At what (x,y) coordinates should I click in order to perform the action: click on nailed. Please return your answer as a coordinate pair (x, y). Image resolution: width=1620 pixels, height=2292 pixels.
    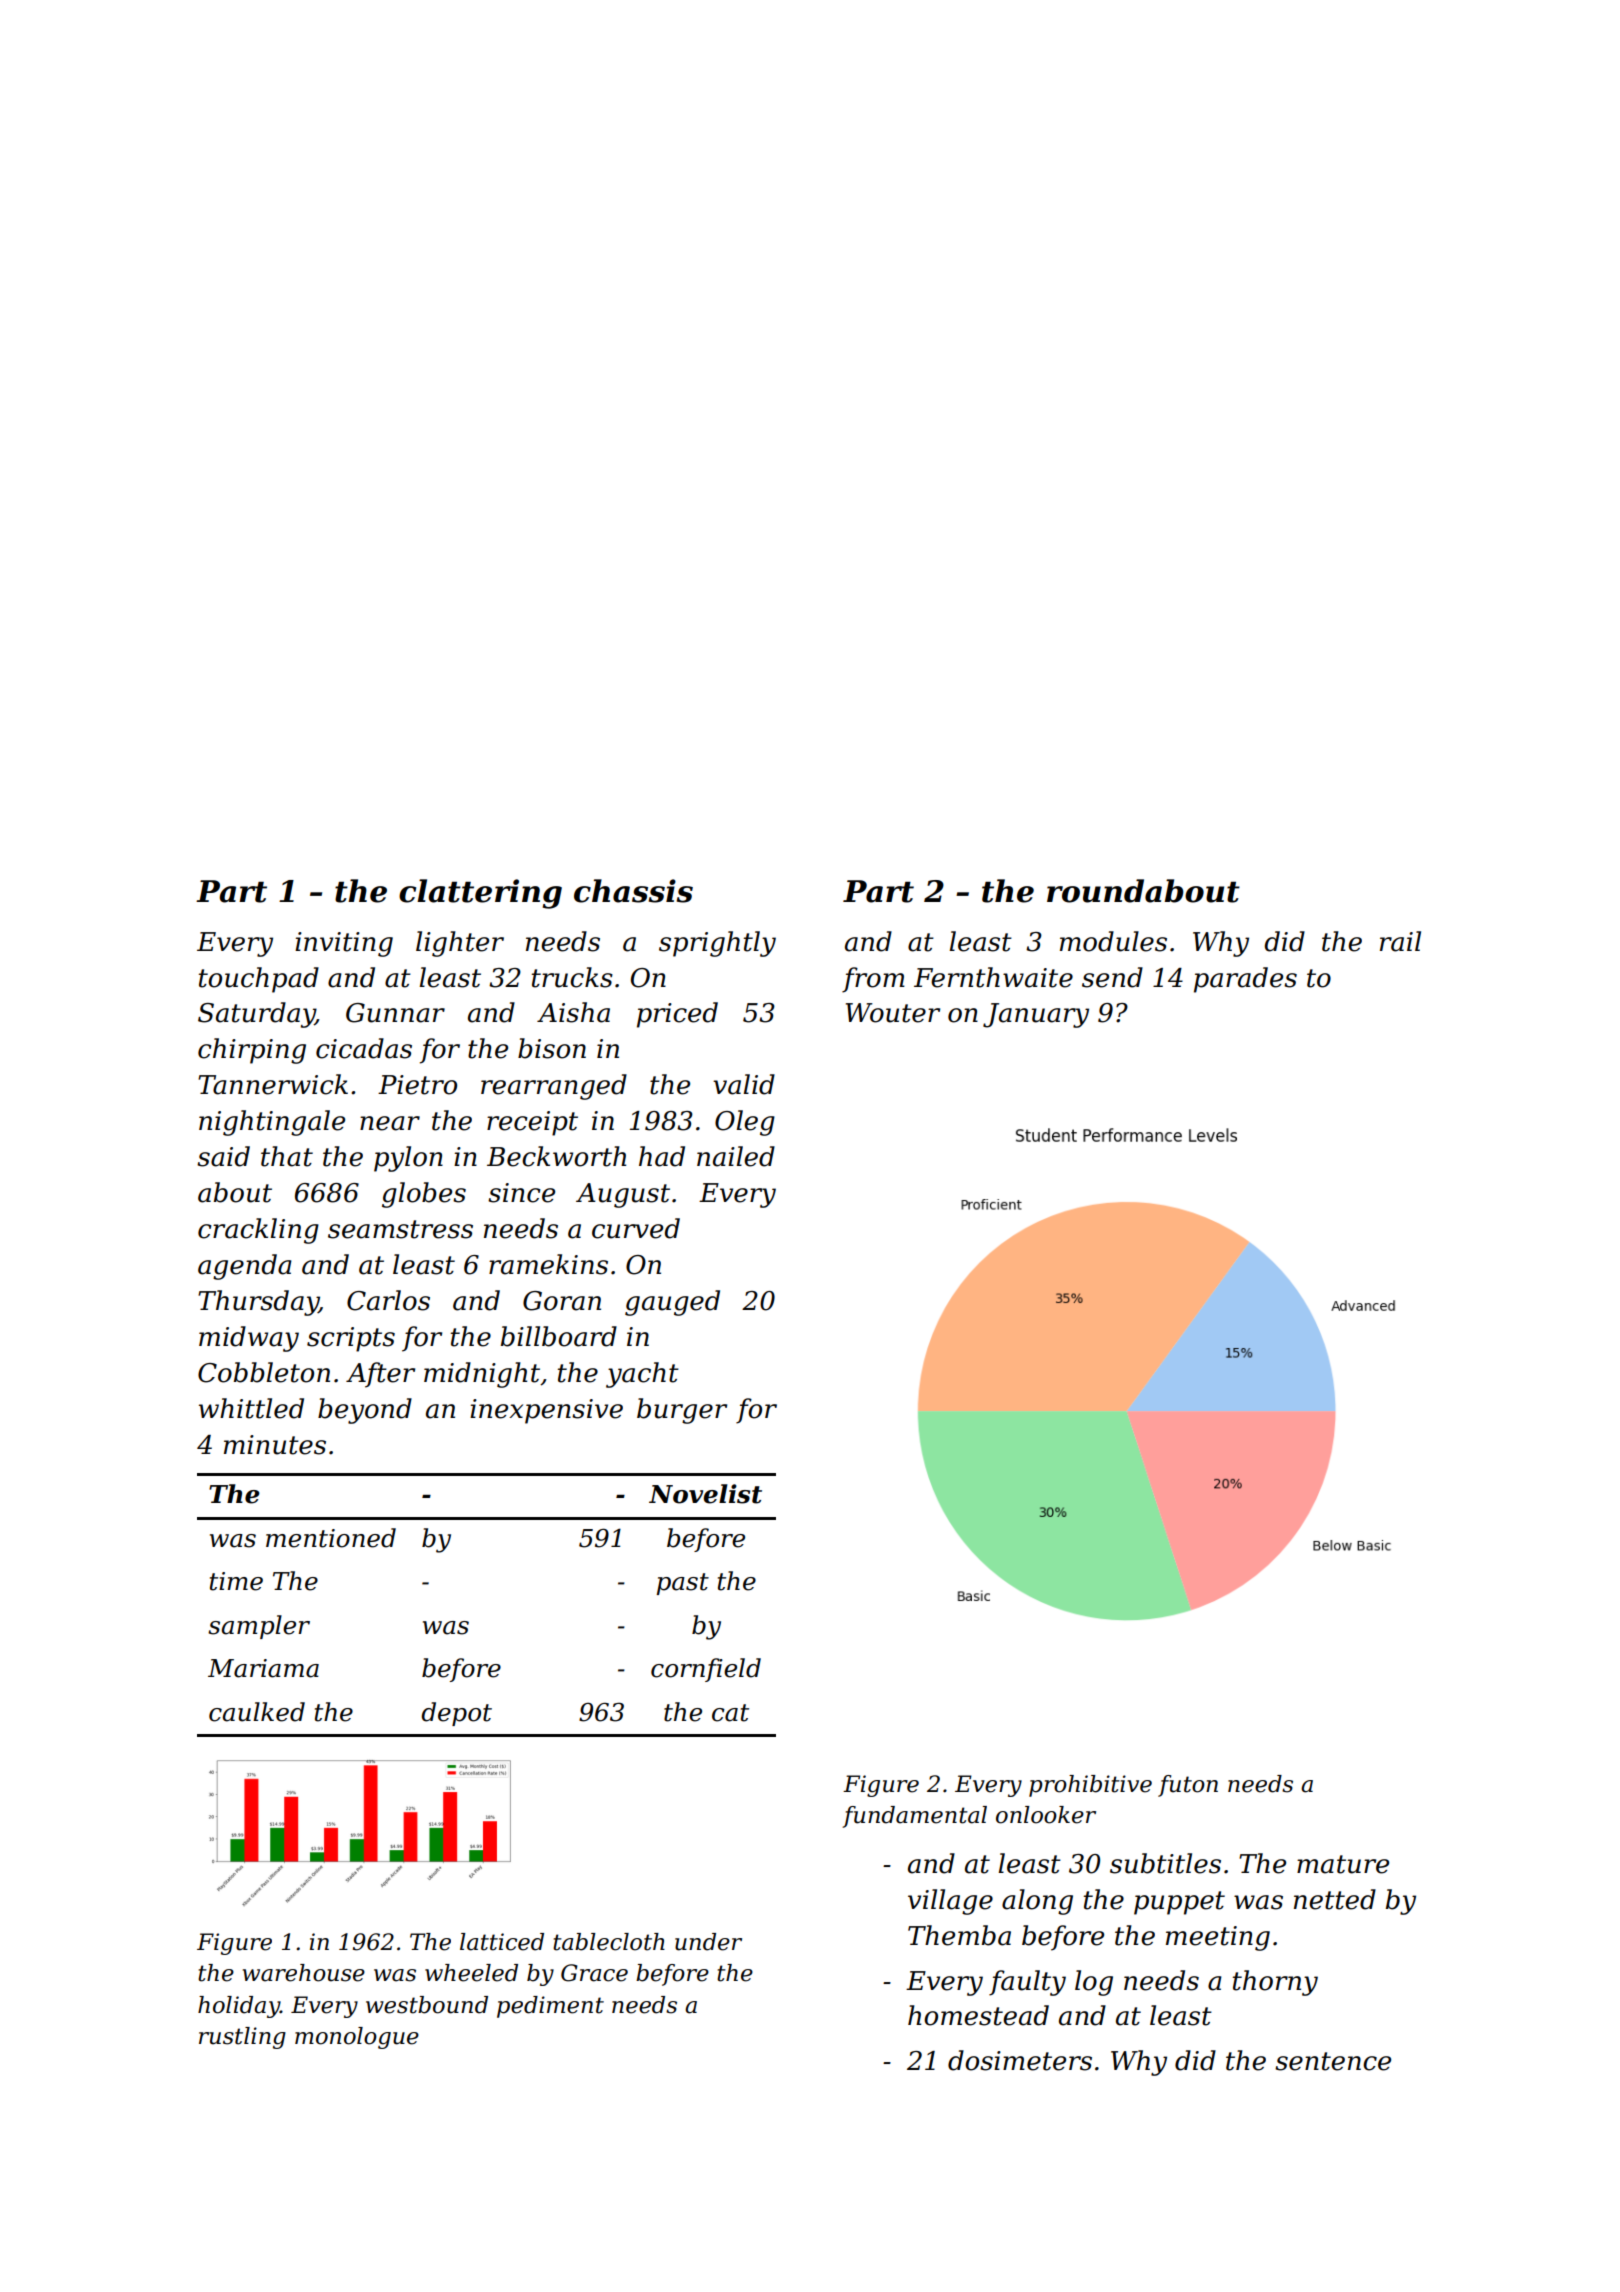
    Looking at the image, I should click on (736, 1156).
